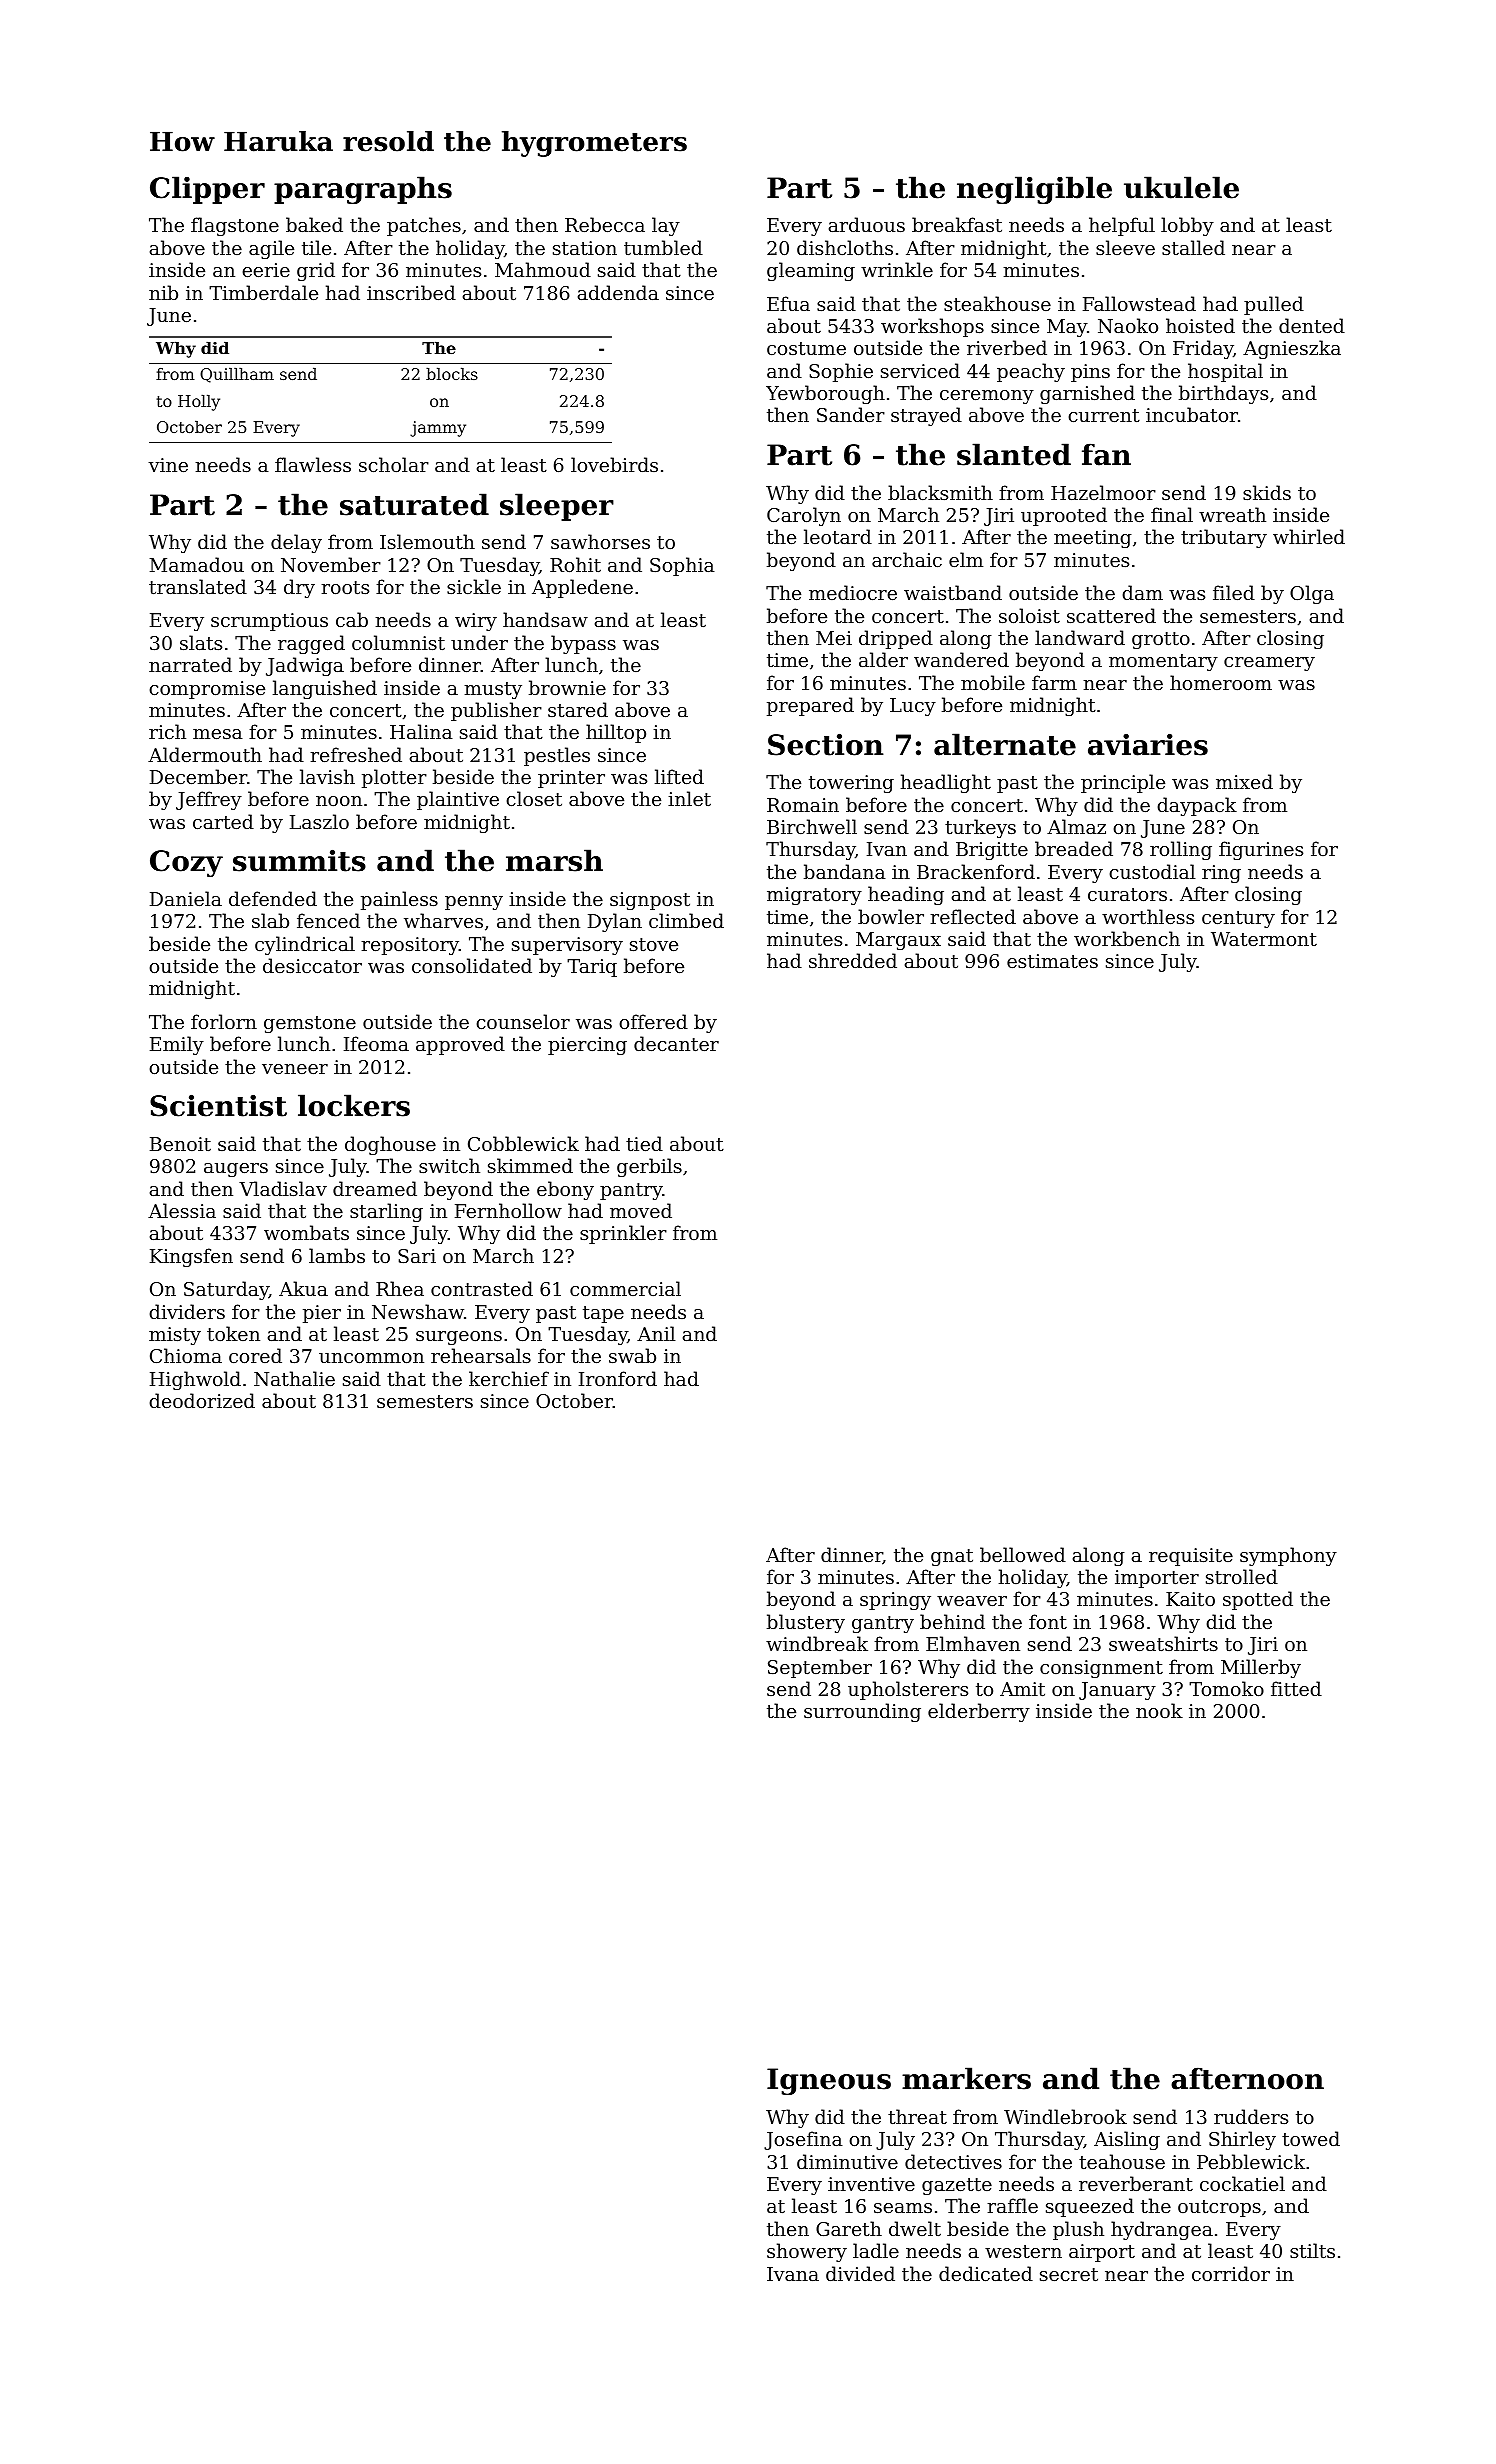 The height and width of the document is (2464, 1496). What do you see at coordinates (236, 1170) in the document?
I see `augers` at bounding box center [236, 1170].
